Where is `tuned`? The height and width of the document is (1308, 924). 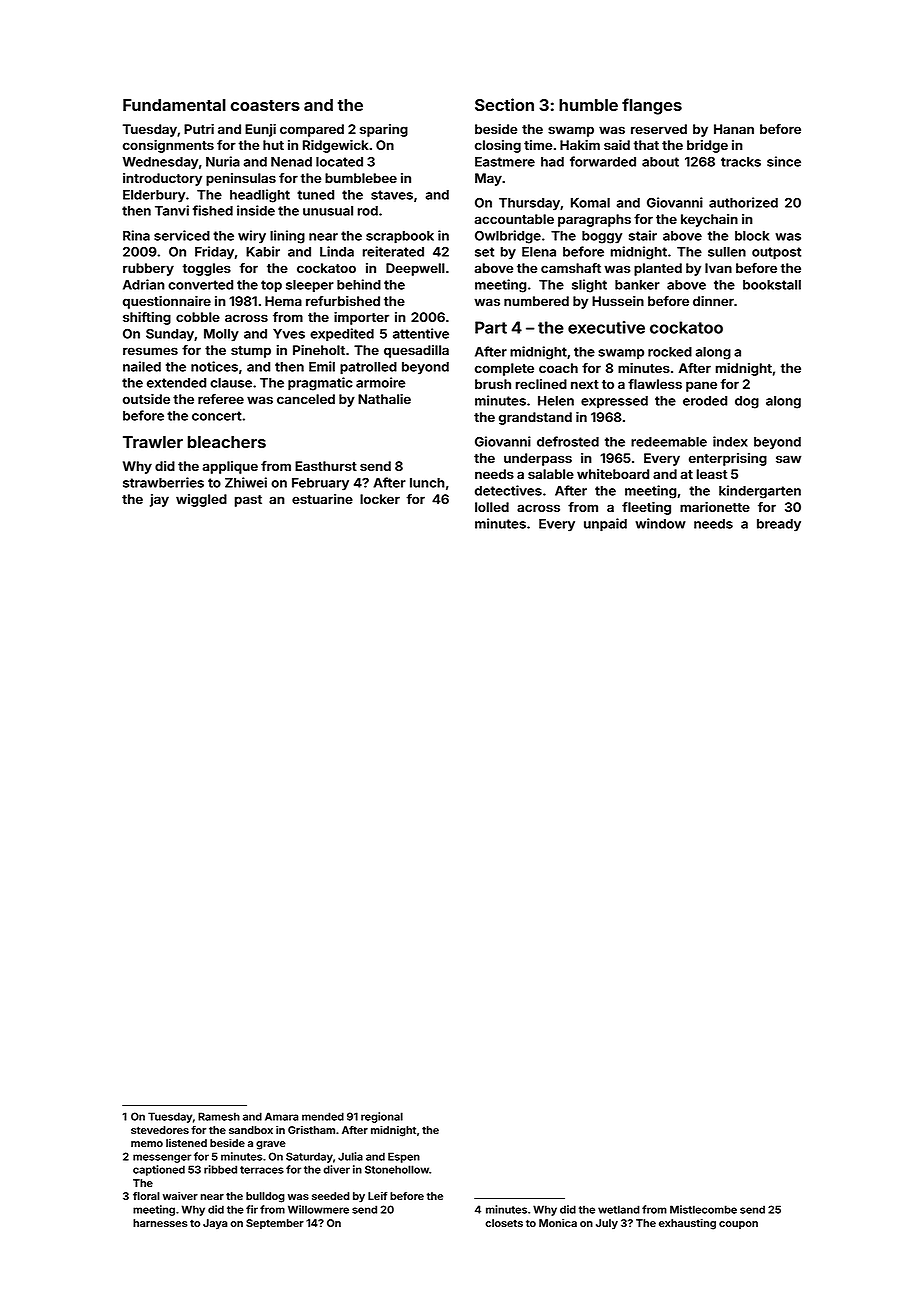 tuned is located at coordinates (315, 195).
